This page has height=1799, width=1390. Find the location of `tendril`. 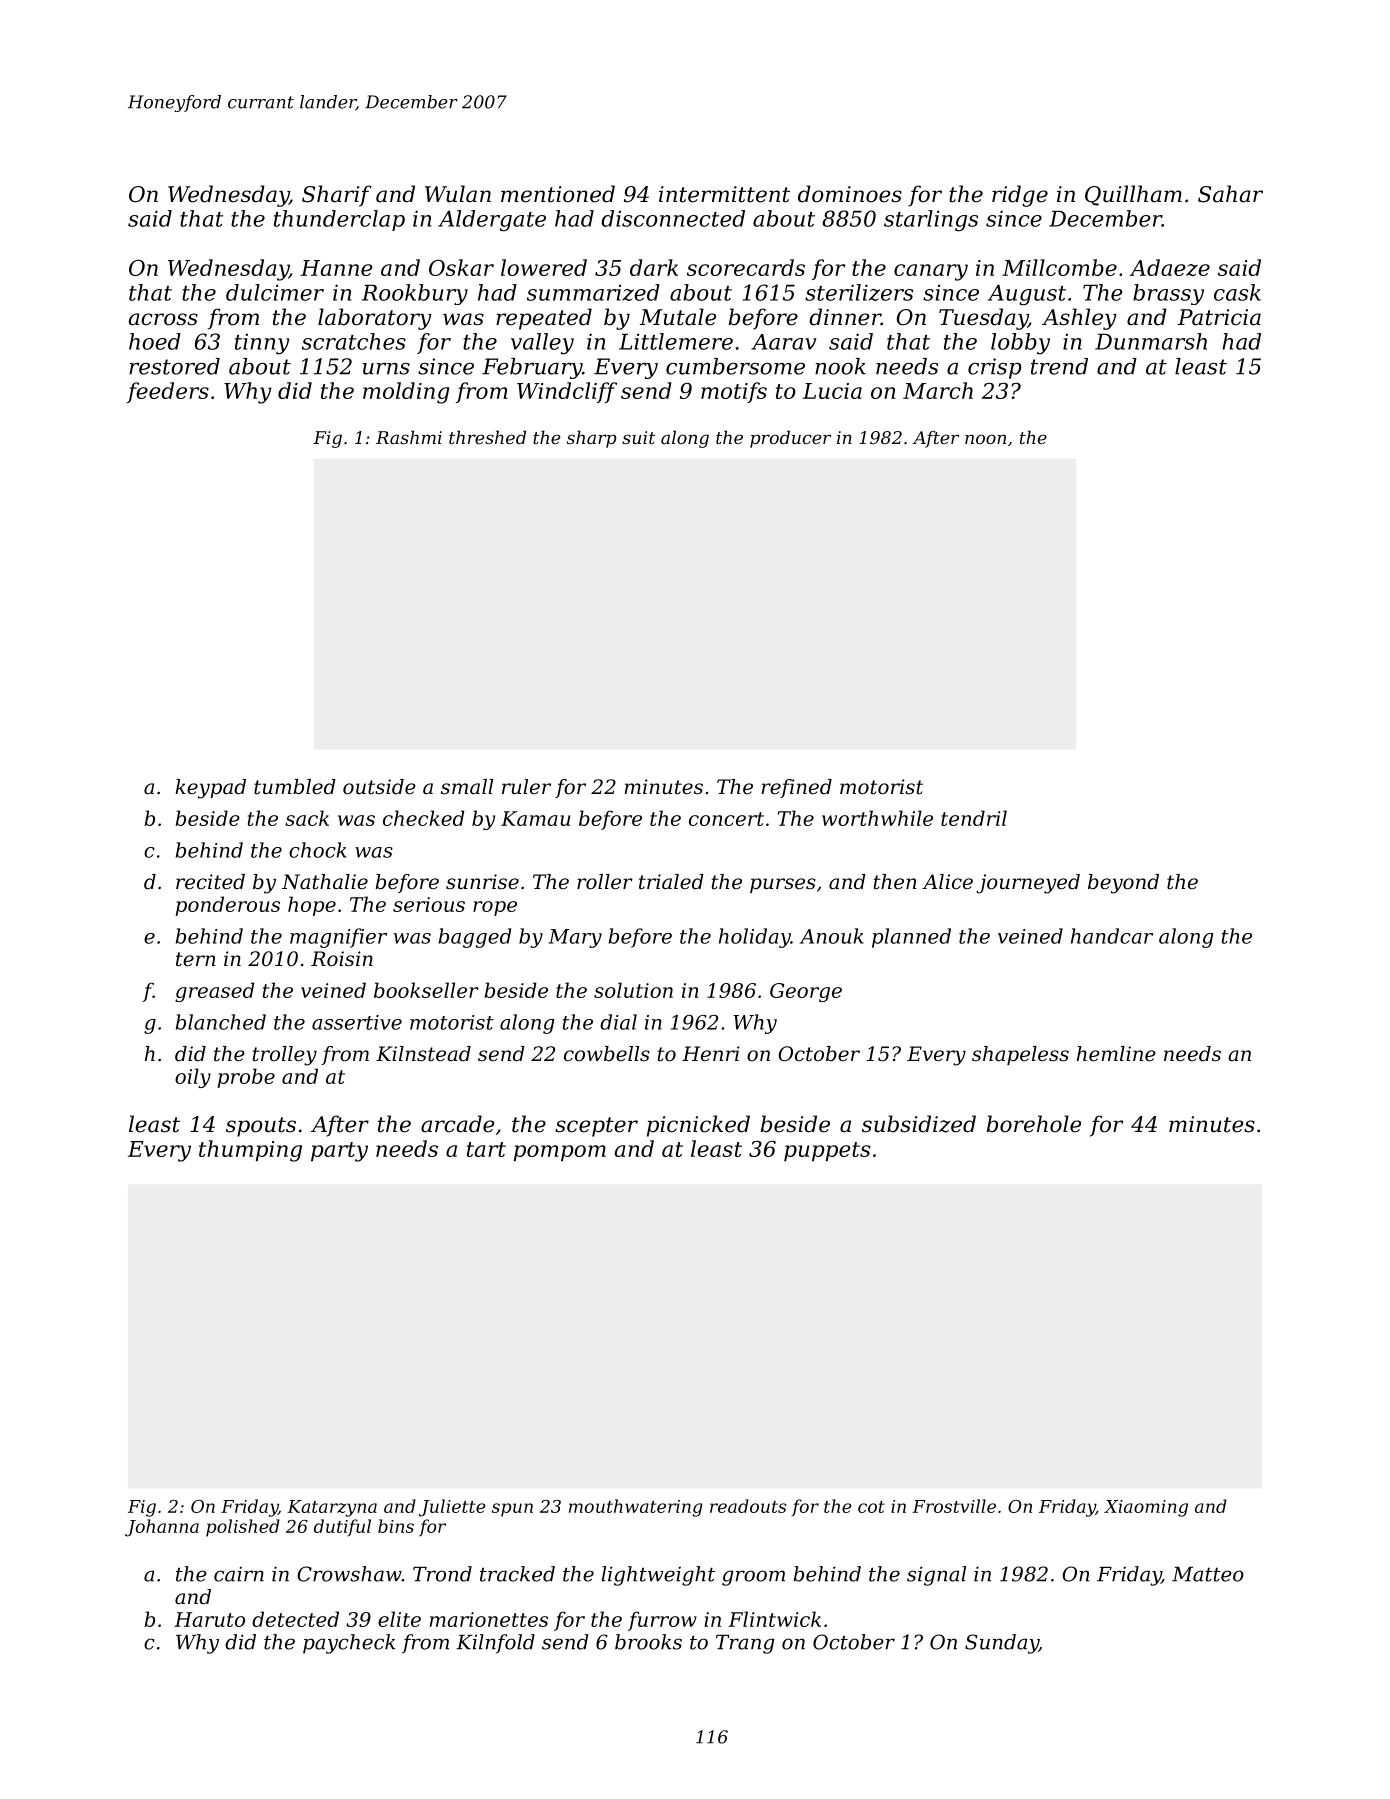

tendril is located at coordinates (974, 818).
